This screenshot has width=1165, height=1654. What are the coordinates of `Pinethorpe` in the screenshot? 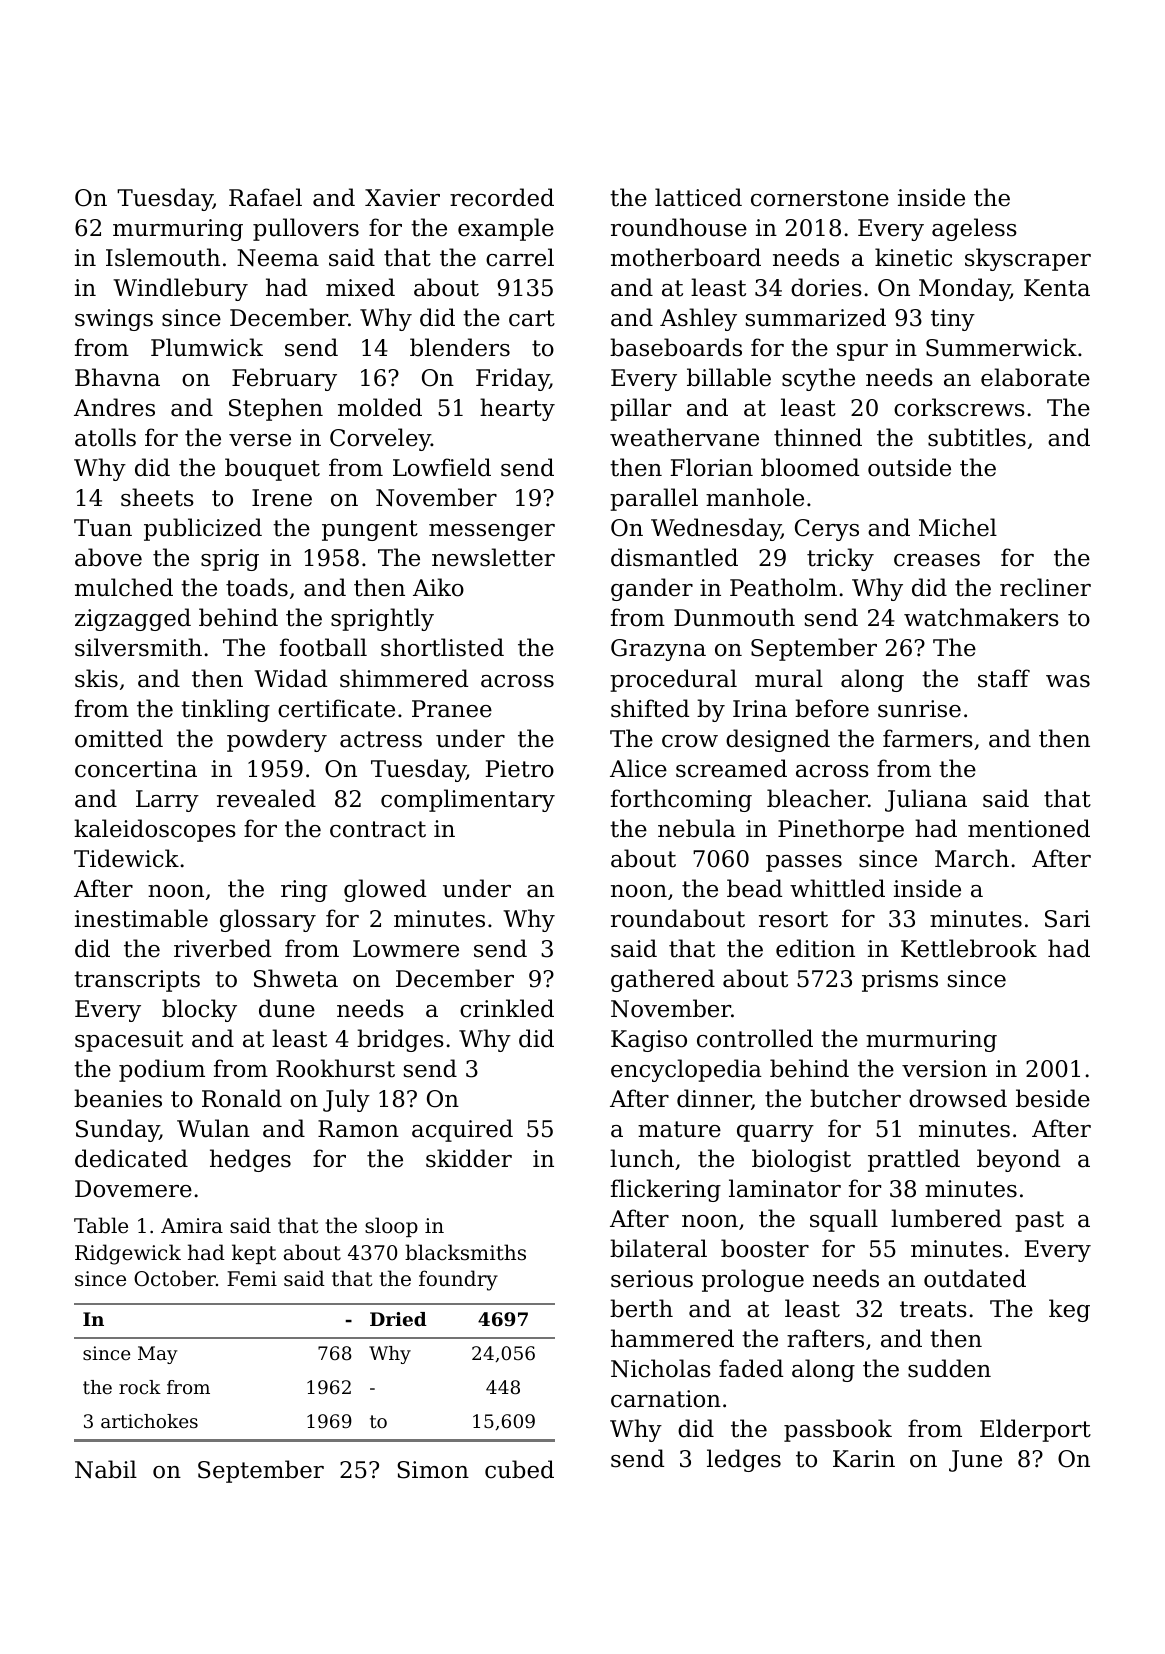 It's located at (841, 830).
